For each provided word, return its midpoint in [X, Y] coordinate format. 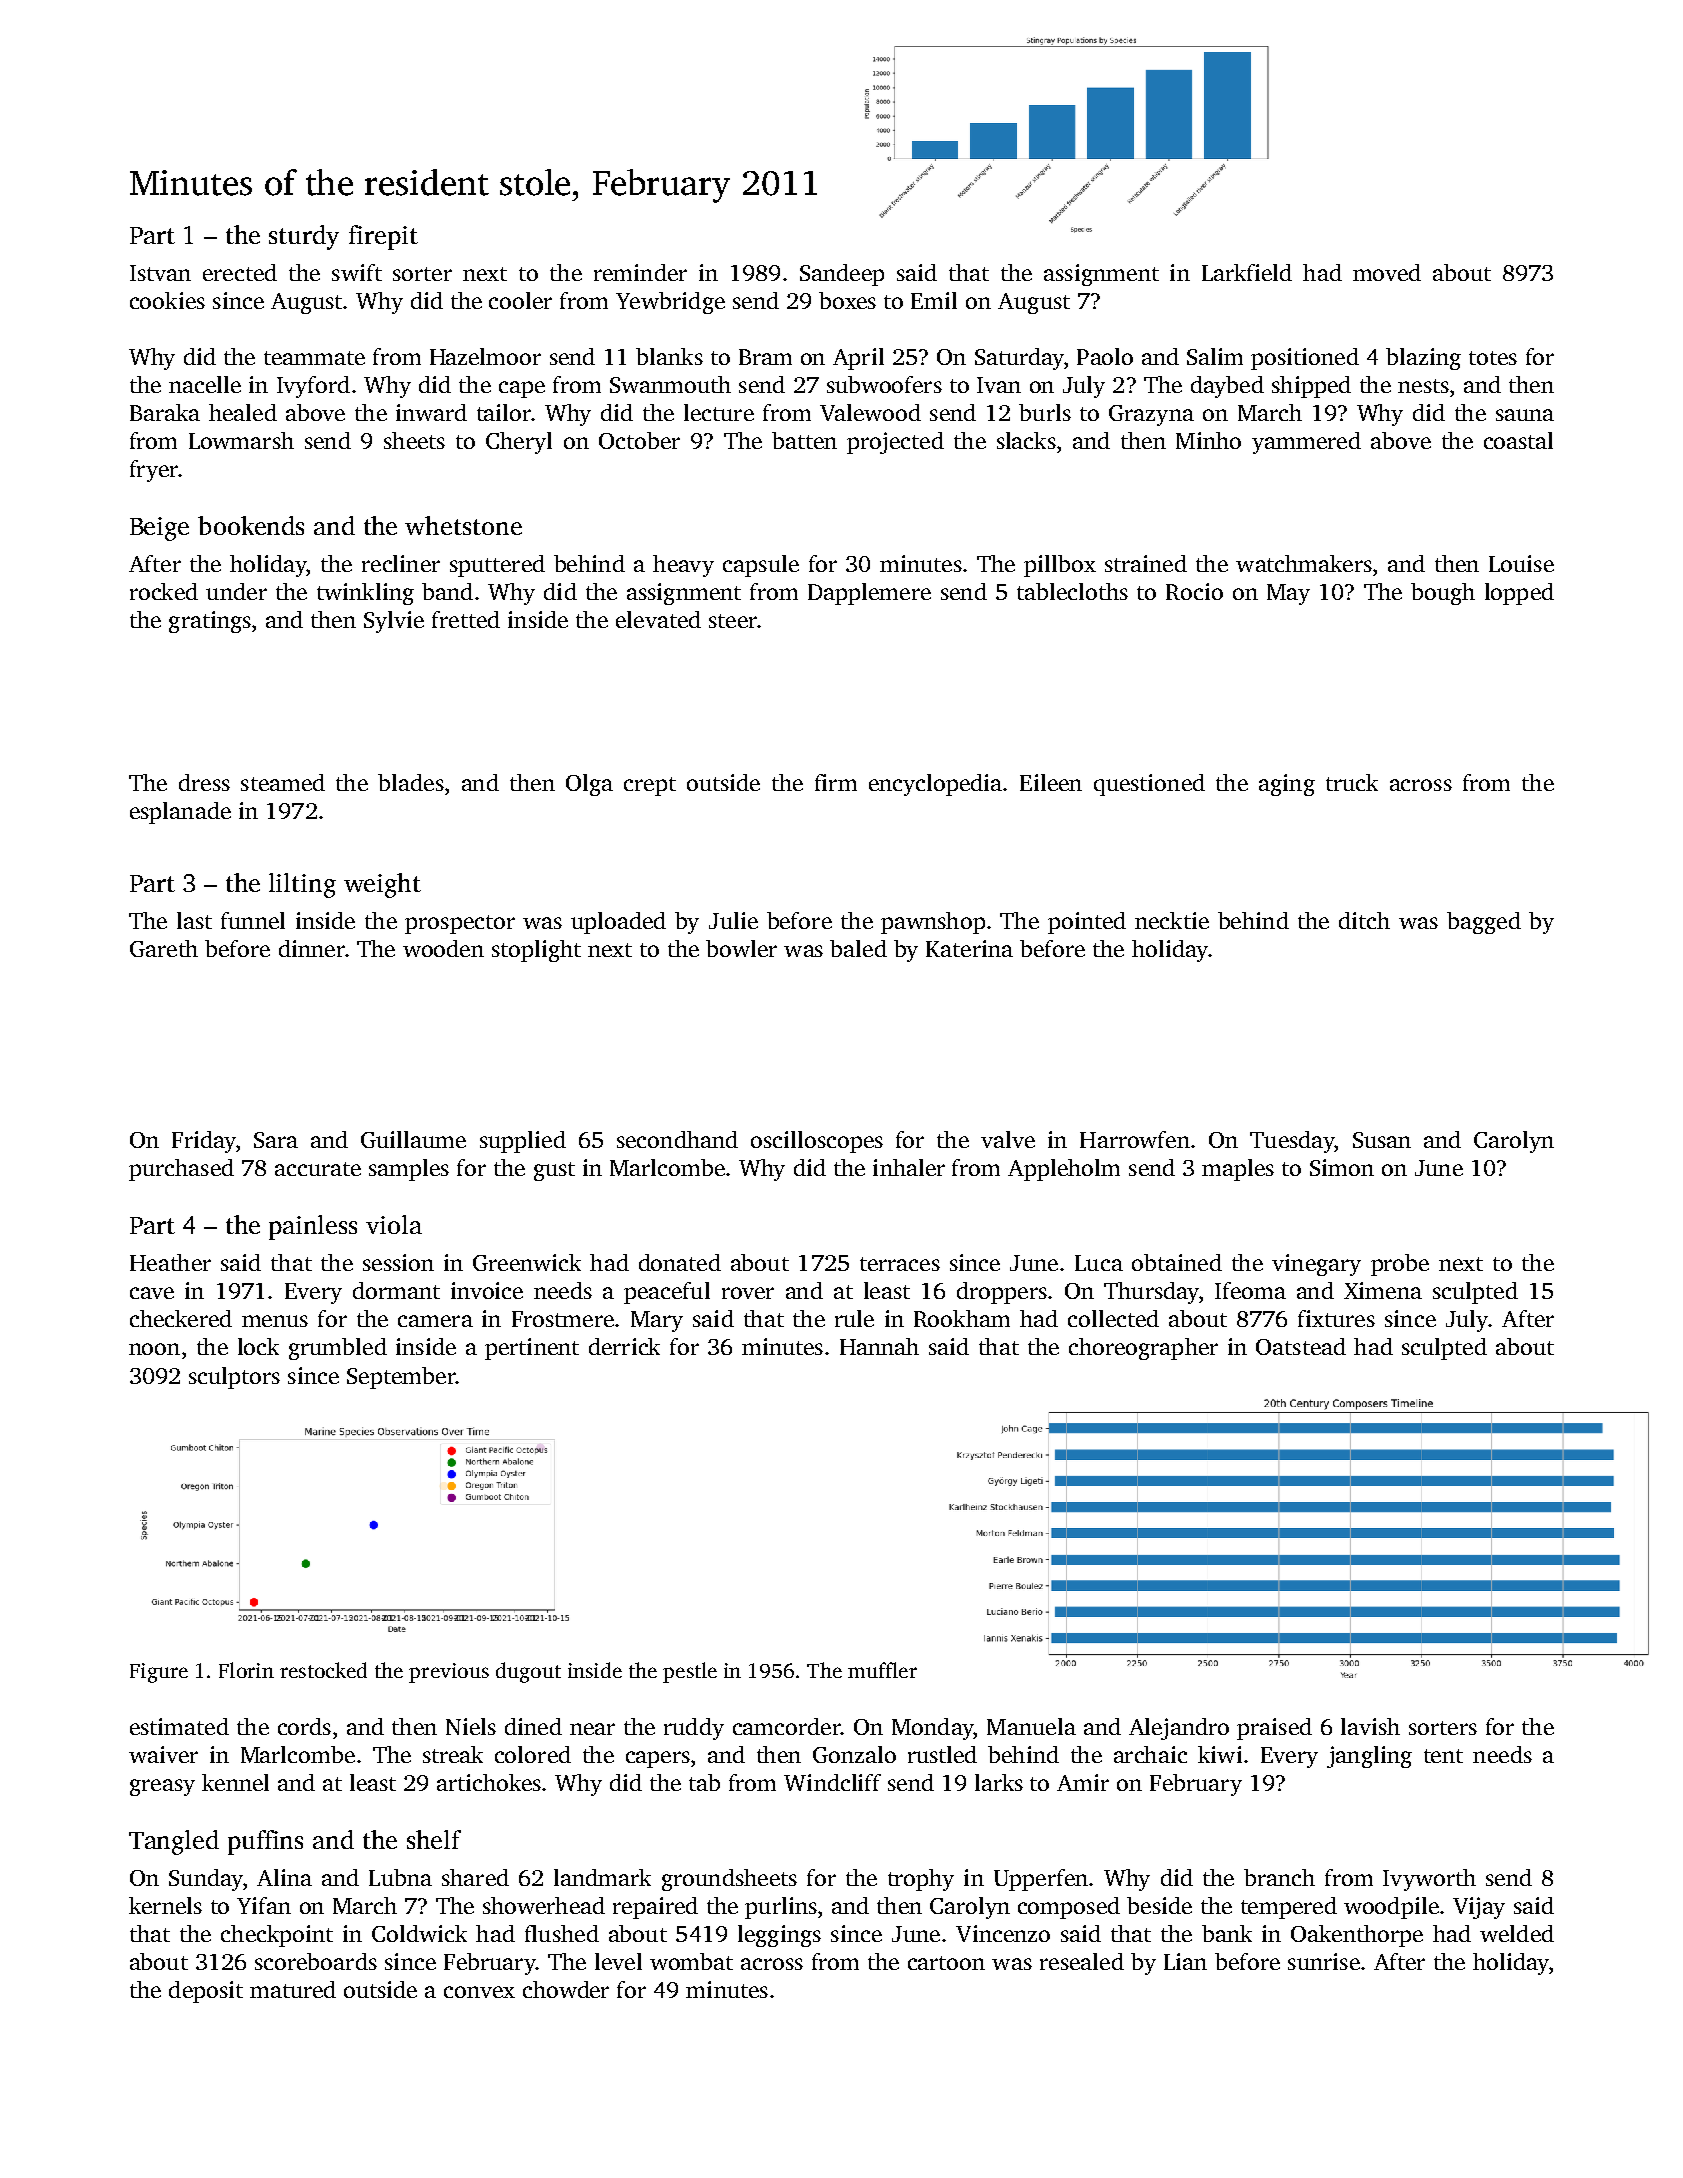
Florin [246, 1670]
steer [733, 621]
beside [1159, 1905]
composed [1069, 1908]
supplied [523, 1142]
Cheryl [519, 443]
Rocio [1194, 591]
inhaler [909, 1167]
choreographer [1143, 1349]
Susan [1382, 1140]
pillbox [1060, 566]
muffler [882, 1670]
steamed [283, 782]
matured [293, 1989]
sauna [1525, 415]
